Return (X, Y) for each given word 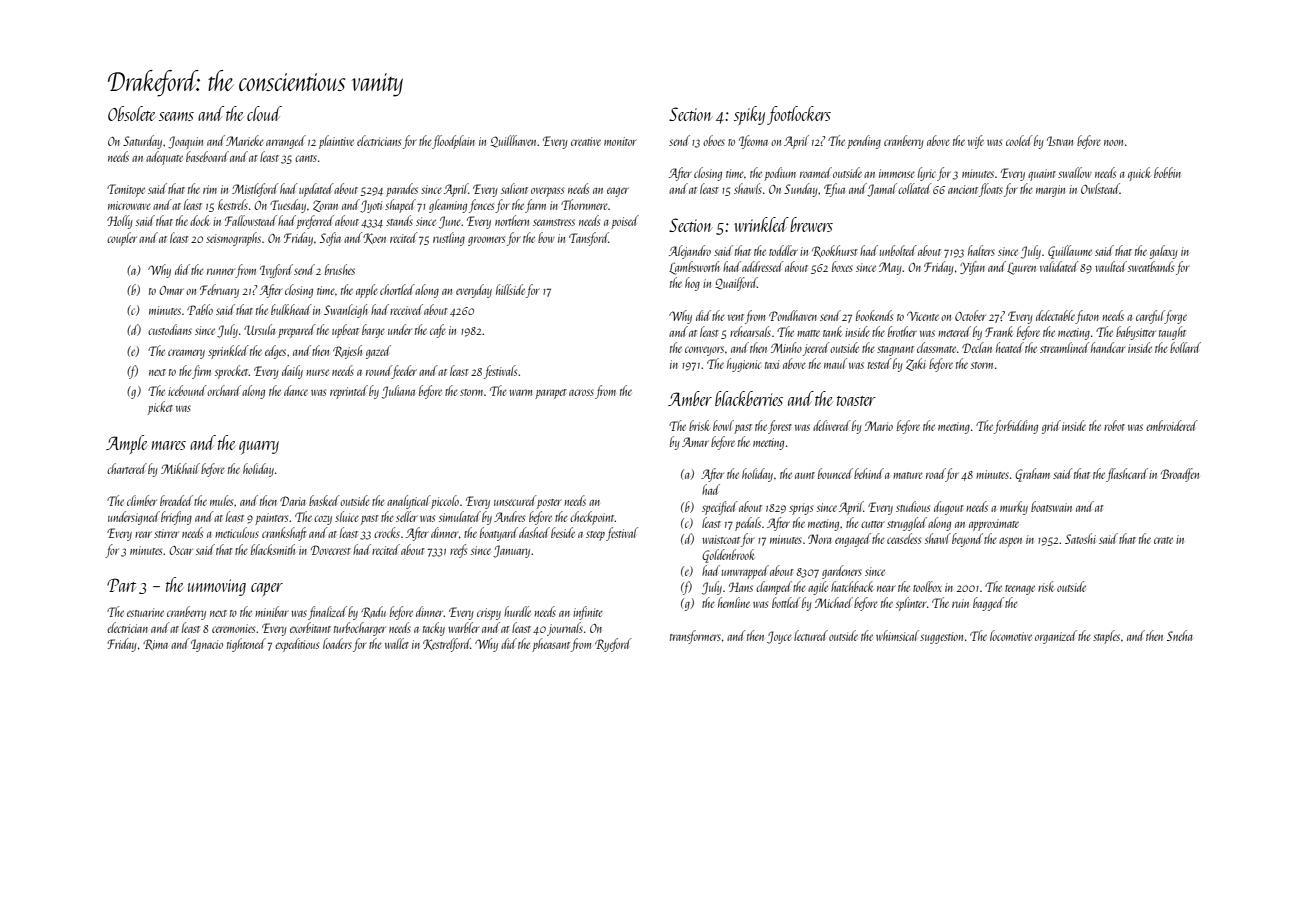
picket (160, 408)
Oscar (181, 550)
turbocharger (360, 629)
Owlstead (1100, 188)
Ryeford (613, 645)
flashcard (1127, 475)
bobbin (1167, 172)
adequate (164, 158)
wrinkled (761, 224)
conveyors (704, 351)
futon (1087, 317)
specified (720, 508)
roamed (816, 172)
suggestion (941, 638)
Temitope (126, 190)
